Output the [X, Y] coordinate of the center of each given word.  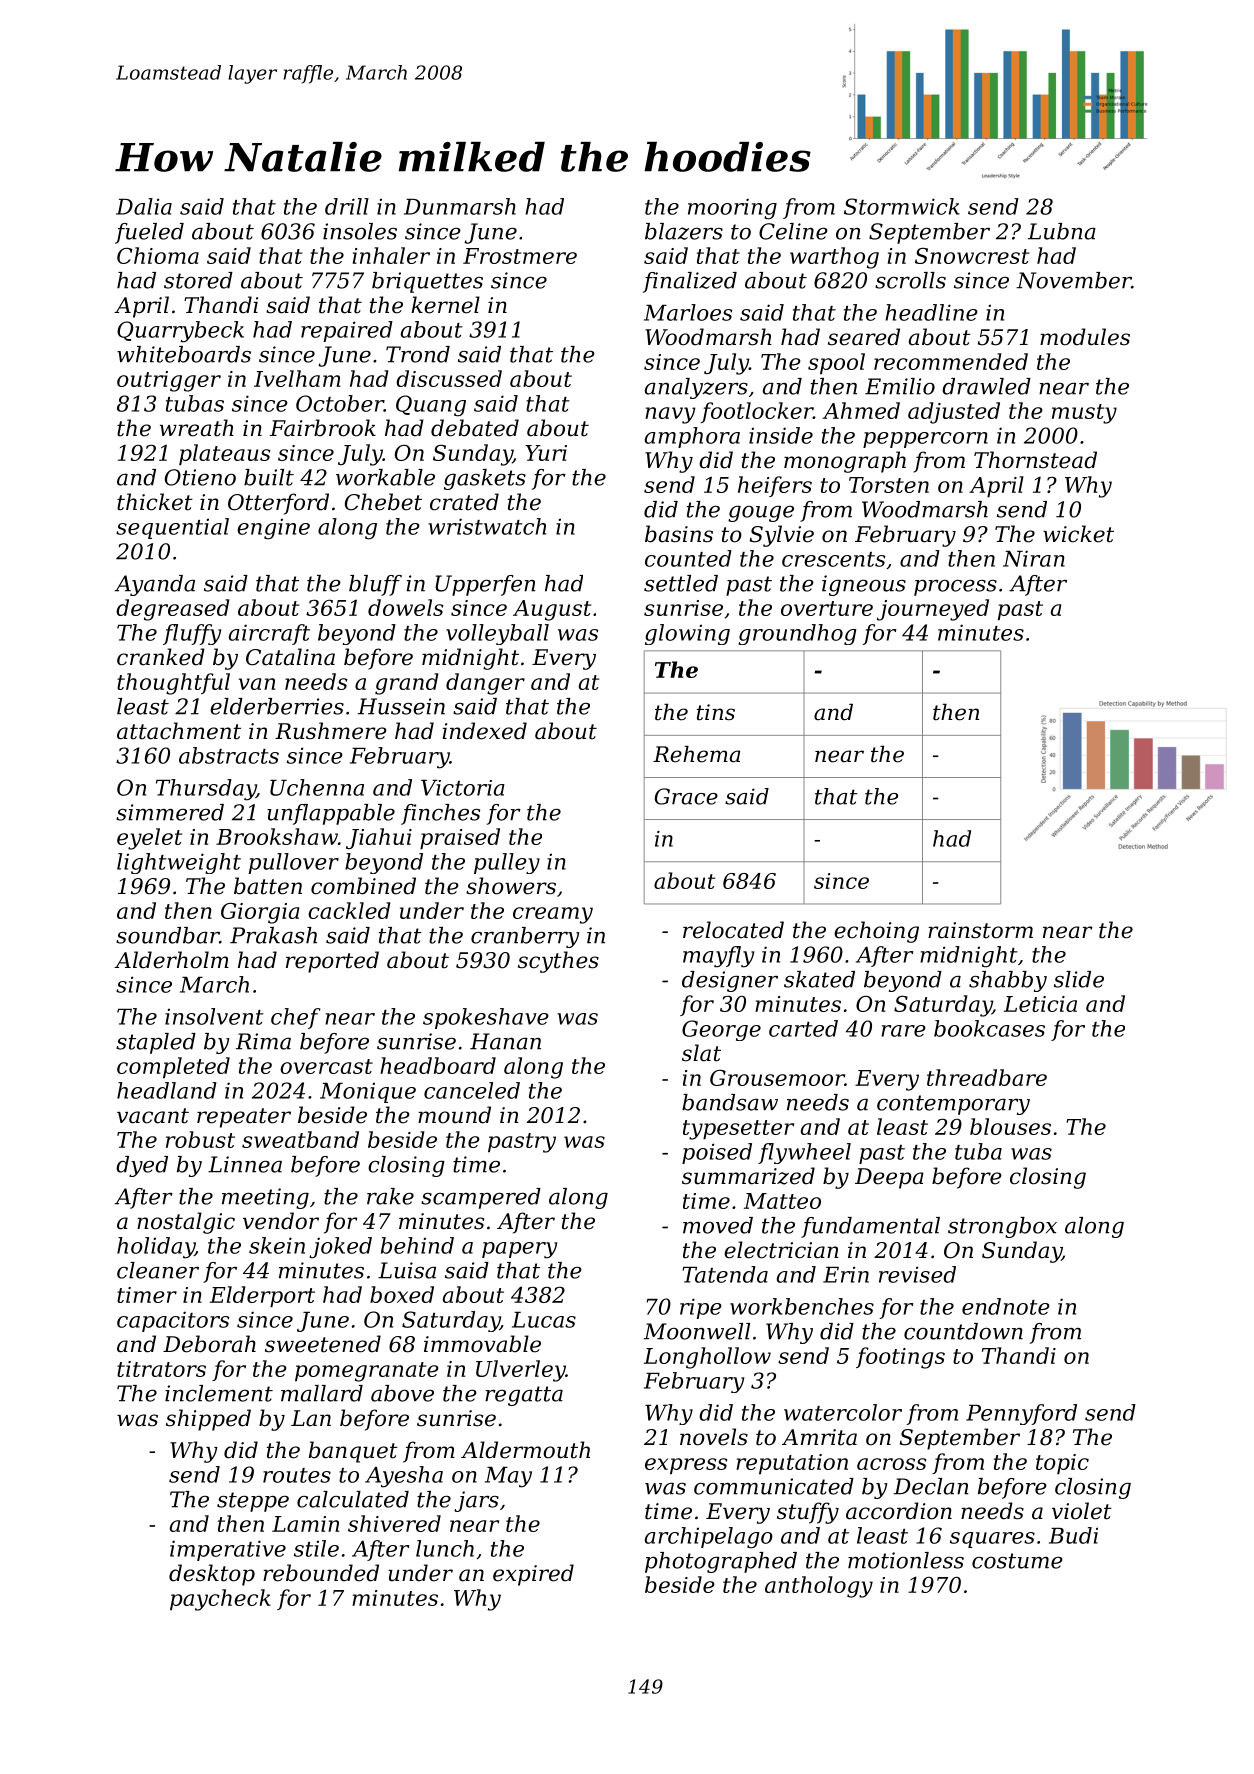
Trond [418, 354]
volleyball [497, 634]
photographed [721, 1562]
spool [836, 363]
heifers [775, 486]
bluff [375, 585]
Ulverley [521, 1371]
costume [1017, 1561]
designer [730, 981]
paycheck [220, 1600]
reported [332, 962]
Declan [931, 1486]
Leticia [1040, 1004]
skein [277, 1245]
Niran [1034, 558]
